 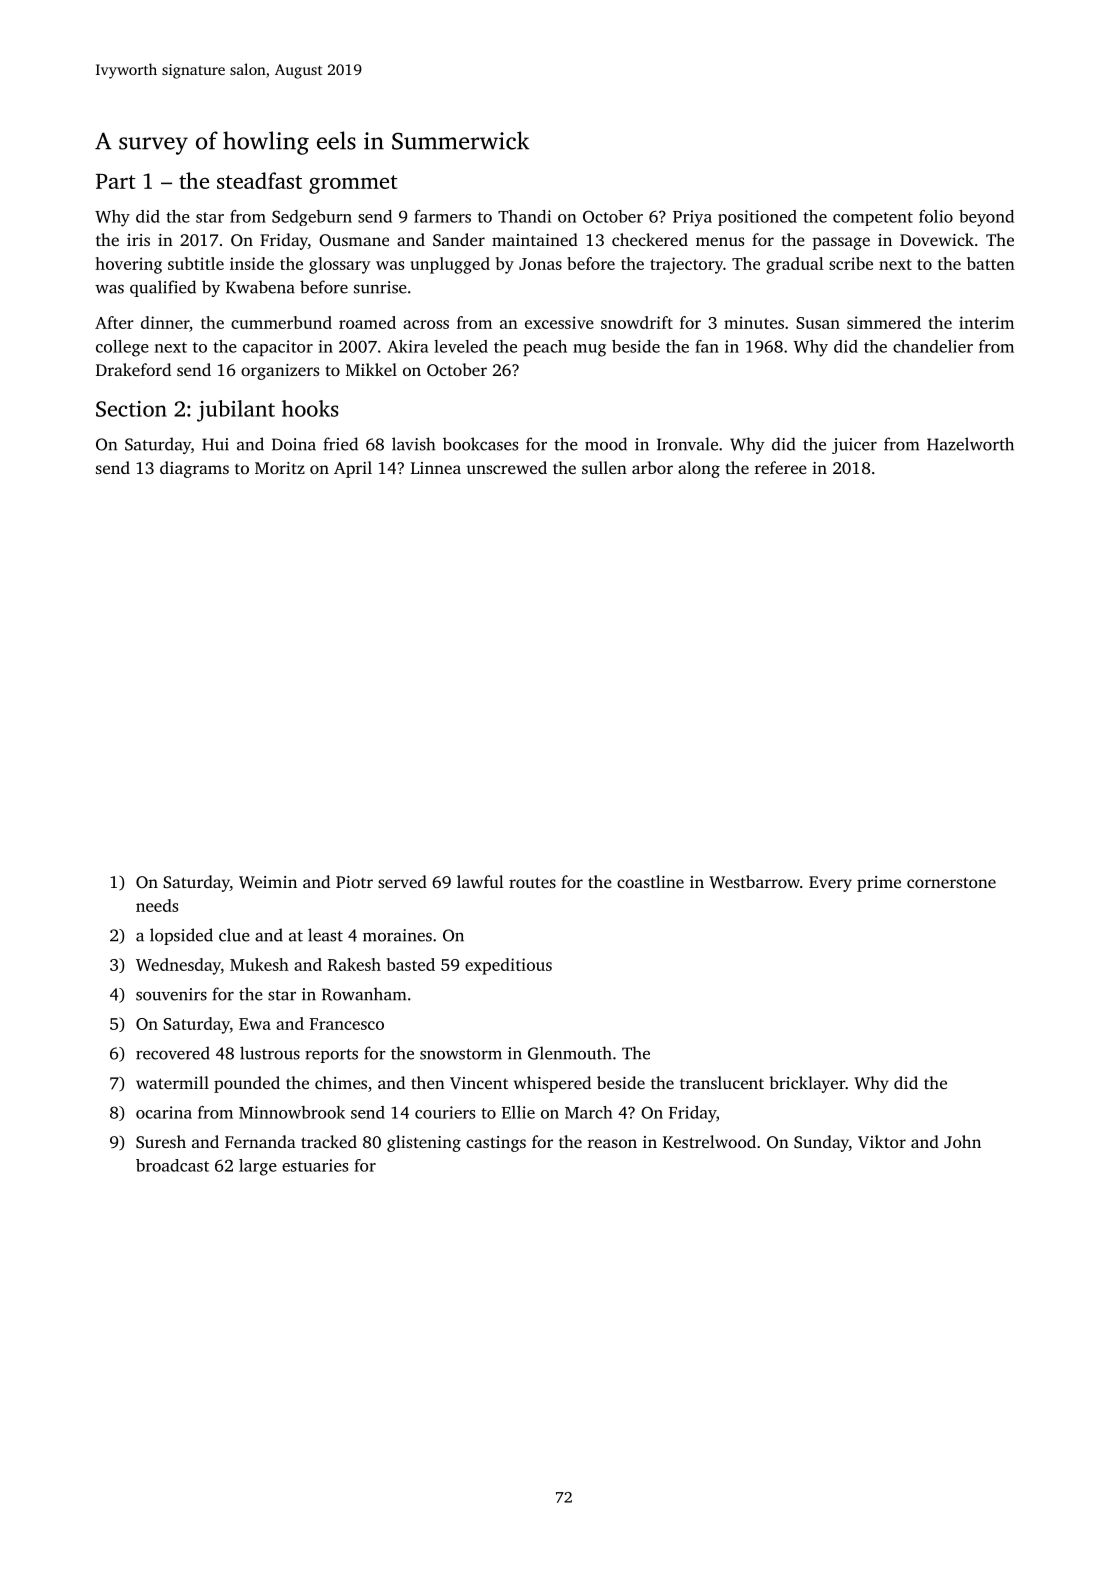 I want to click on glistening, so click(x=424, y=1143).
